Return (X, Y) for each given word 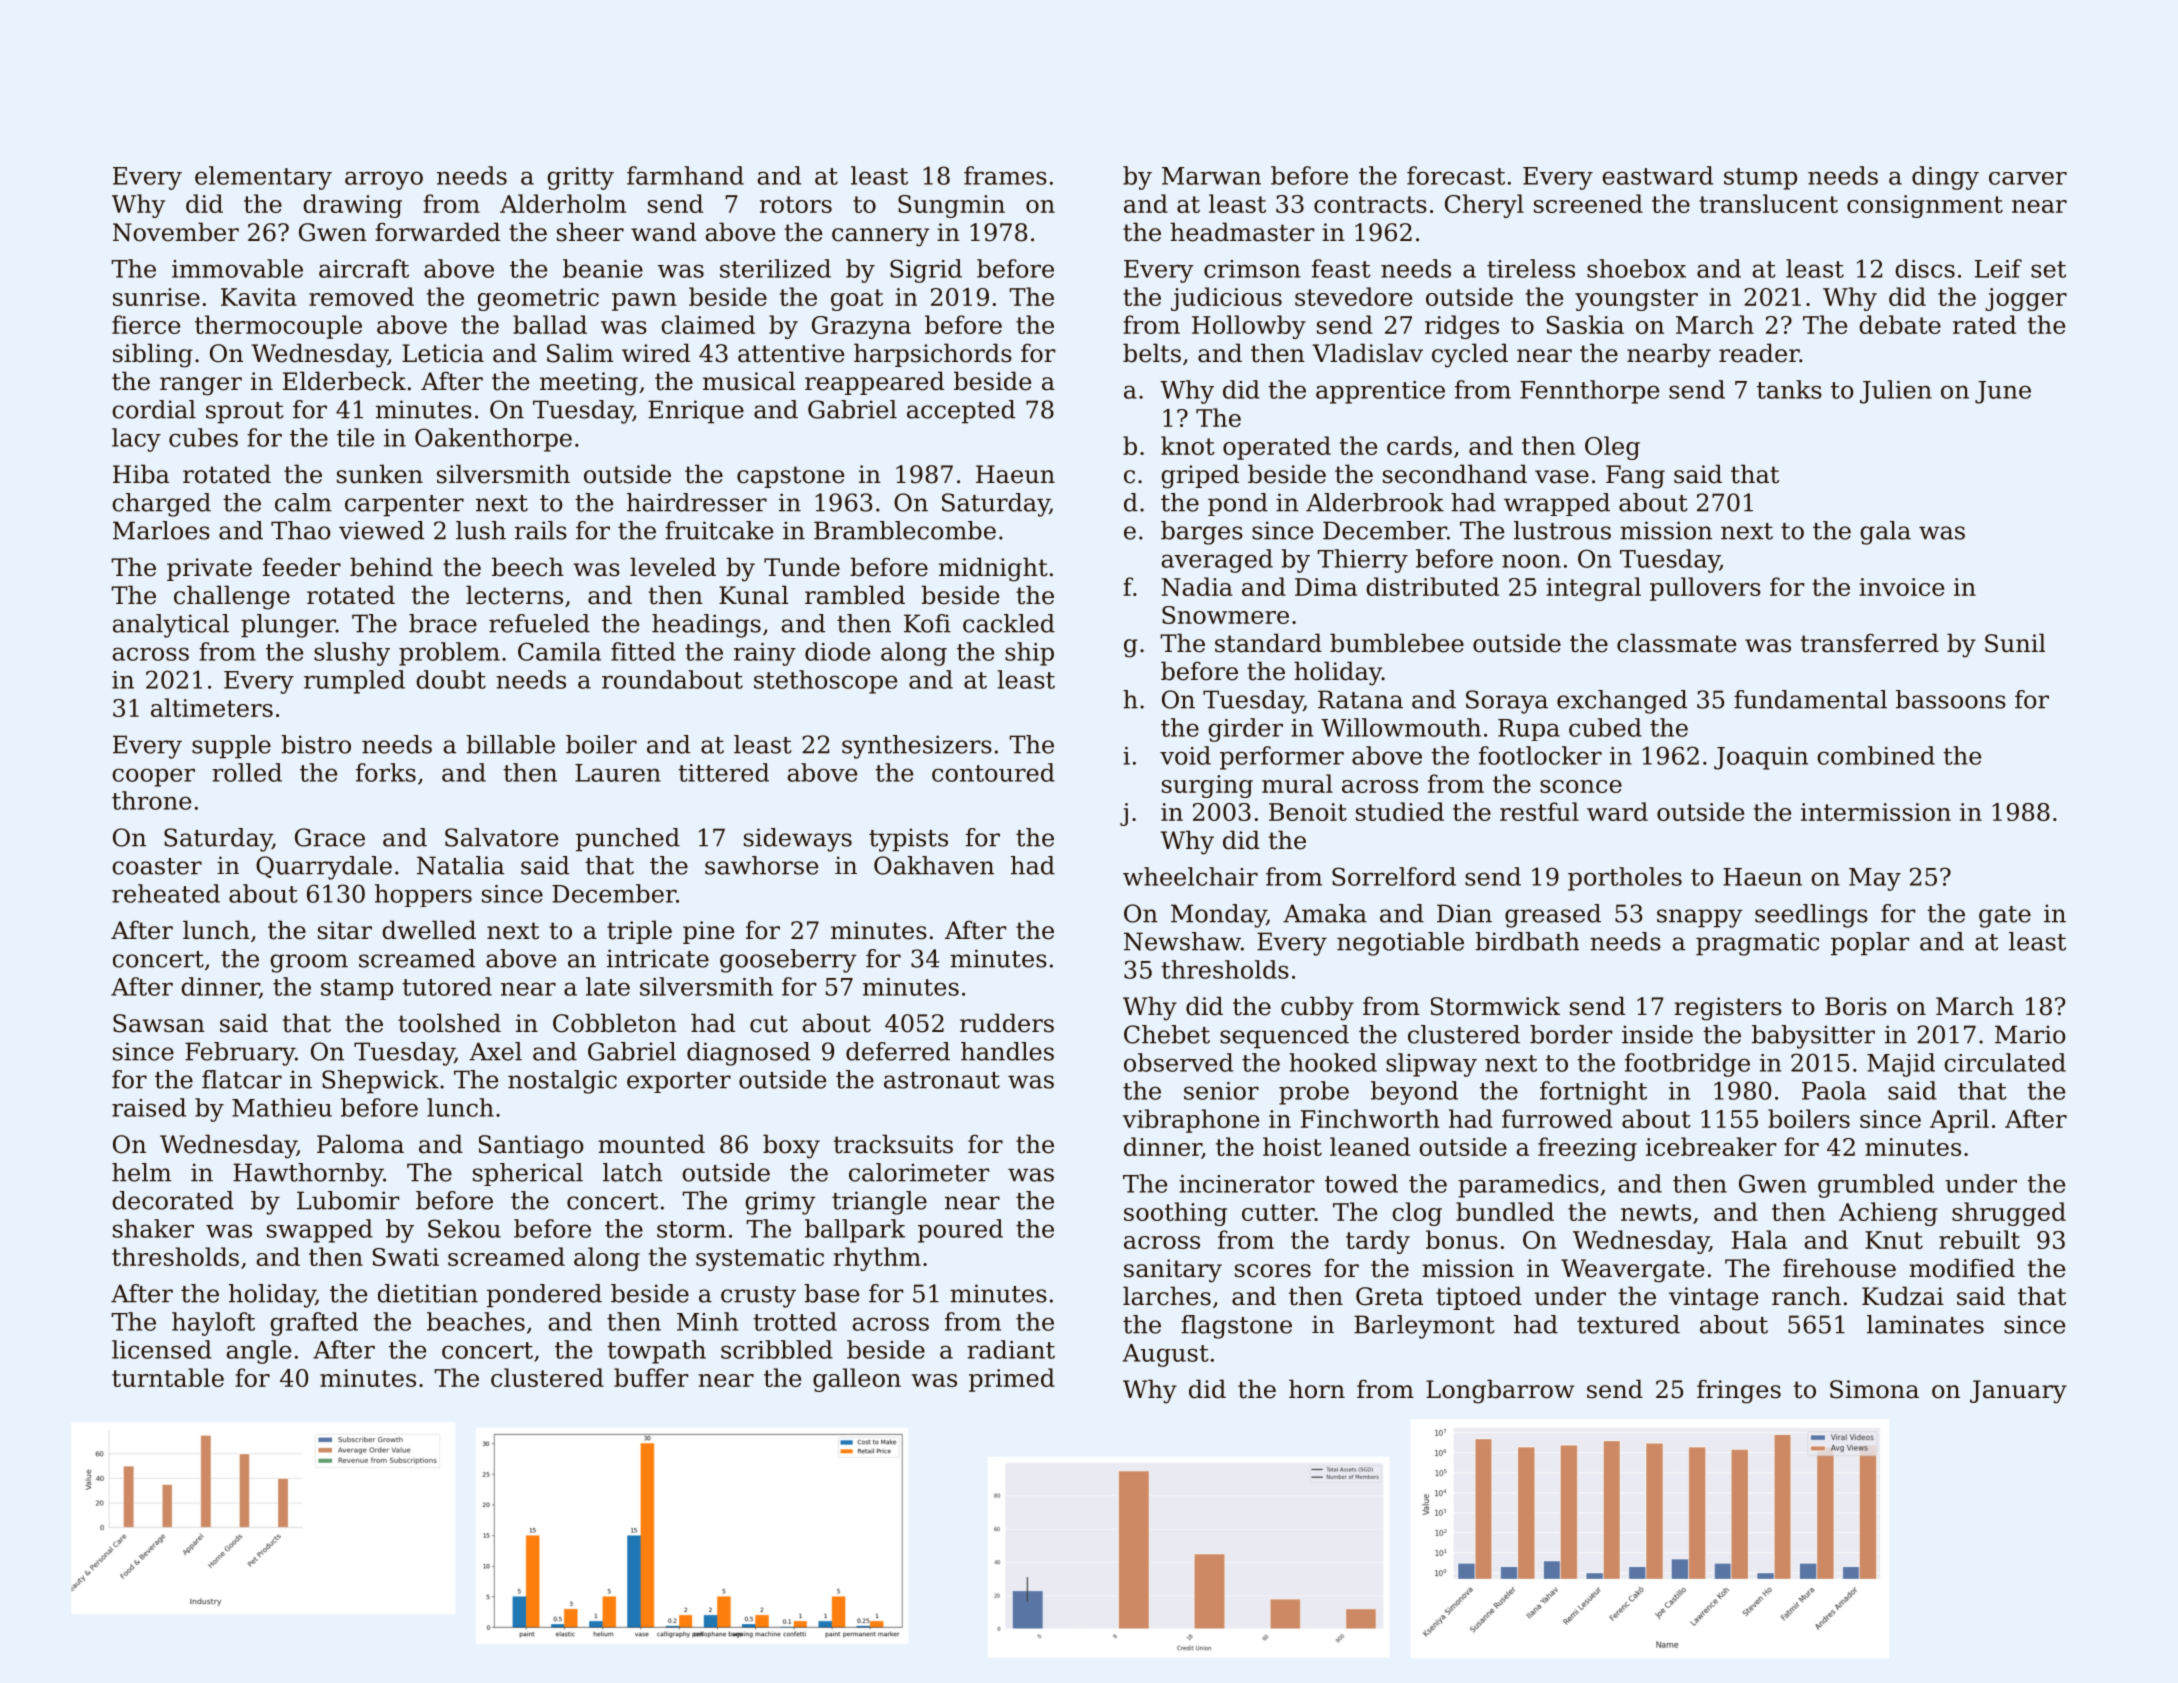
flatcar (242, 1079)
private (209, 569)
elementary (263, 178)
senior (1221, 1091)
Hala (1759, 1239)
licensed (162, 1349)
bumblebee (1397, 643)
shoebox (1636, 268)
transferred (1870, 643)
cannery (880, 237)
